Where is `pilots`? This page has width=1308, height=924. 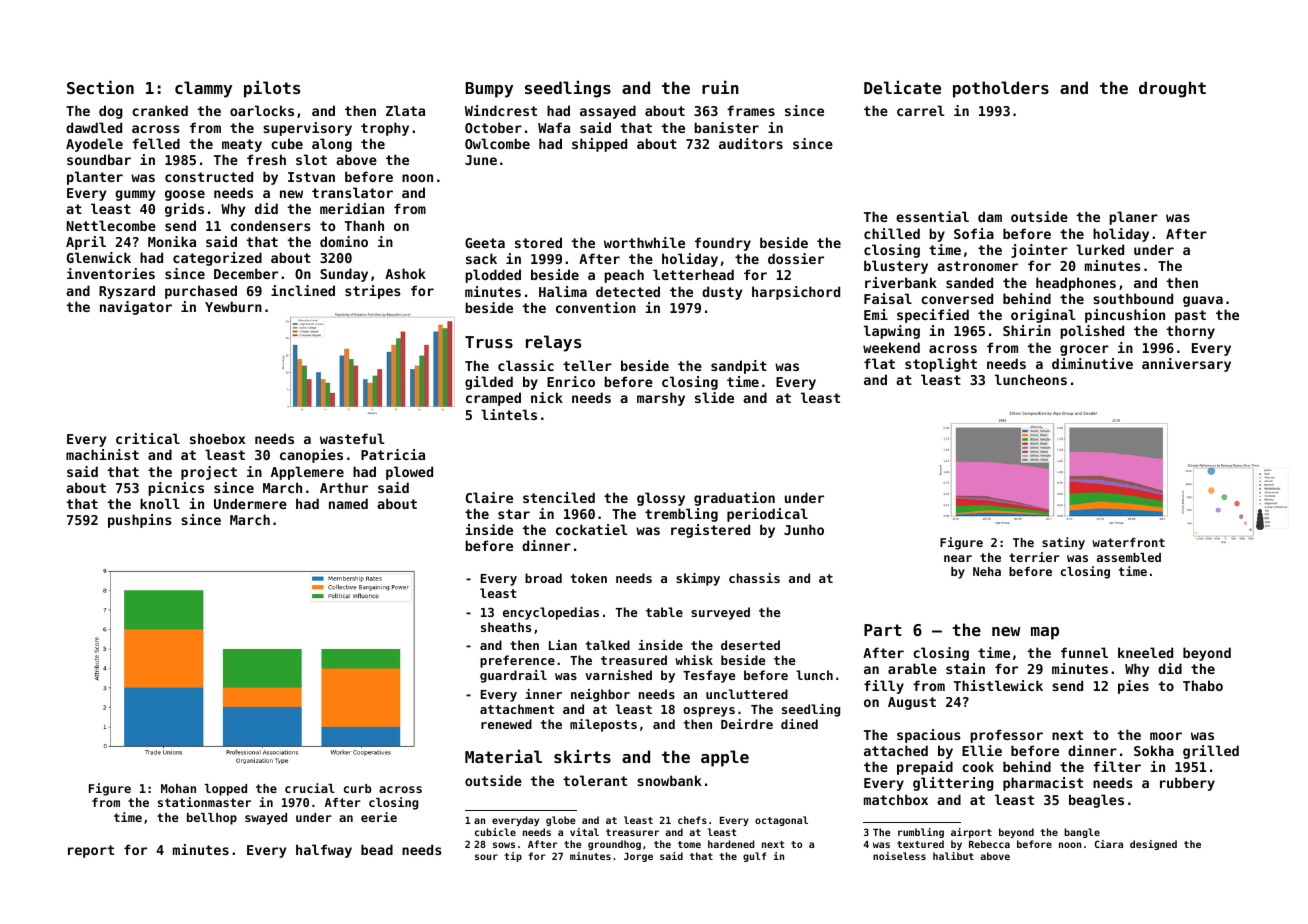 pilots is located at coordinates (272, 89).
